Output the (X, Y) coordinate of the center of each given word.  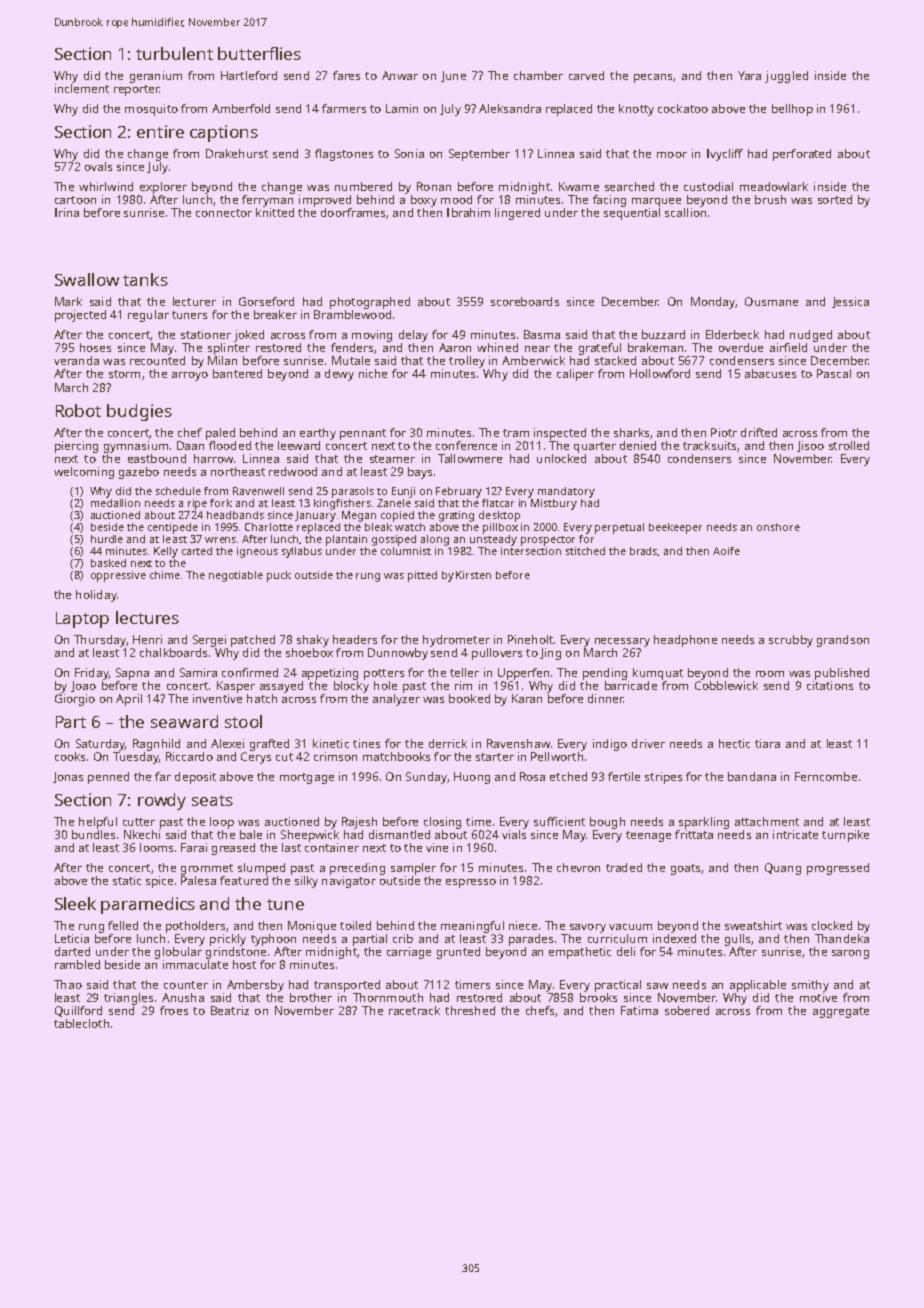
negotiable (236, 576)
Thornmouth (388, 997)
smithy (810, 986)
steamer (392, 459)
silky (306, 882)
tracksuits (709, 445)
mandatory (566, 492)
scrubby (791, 641)
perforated (802, 155)
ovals (98, 166)
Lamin (402, 108)
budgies (139, 412)
